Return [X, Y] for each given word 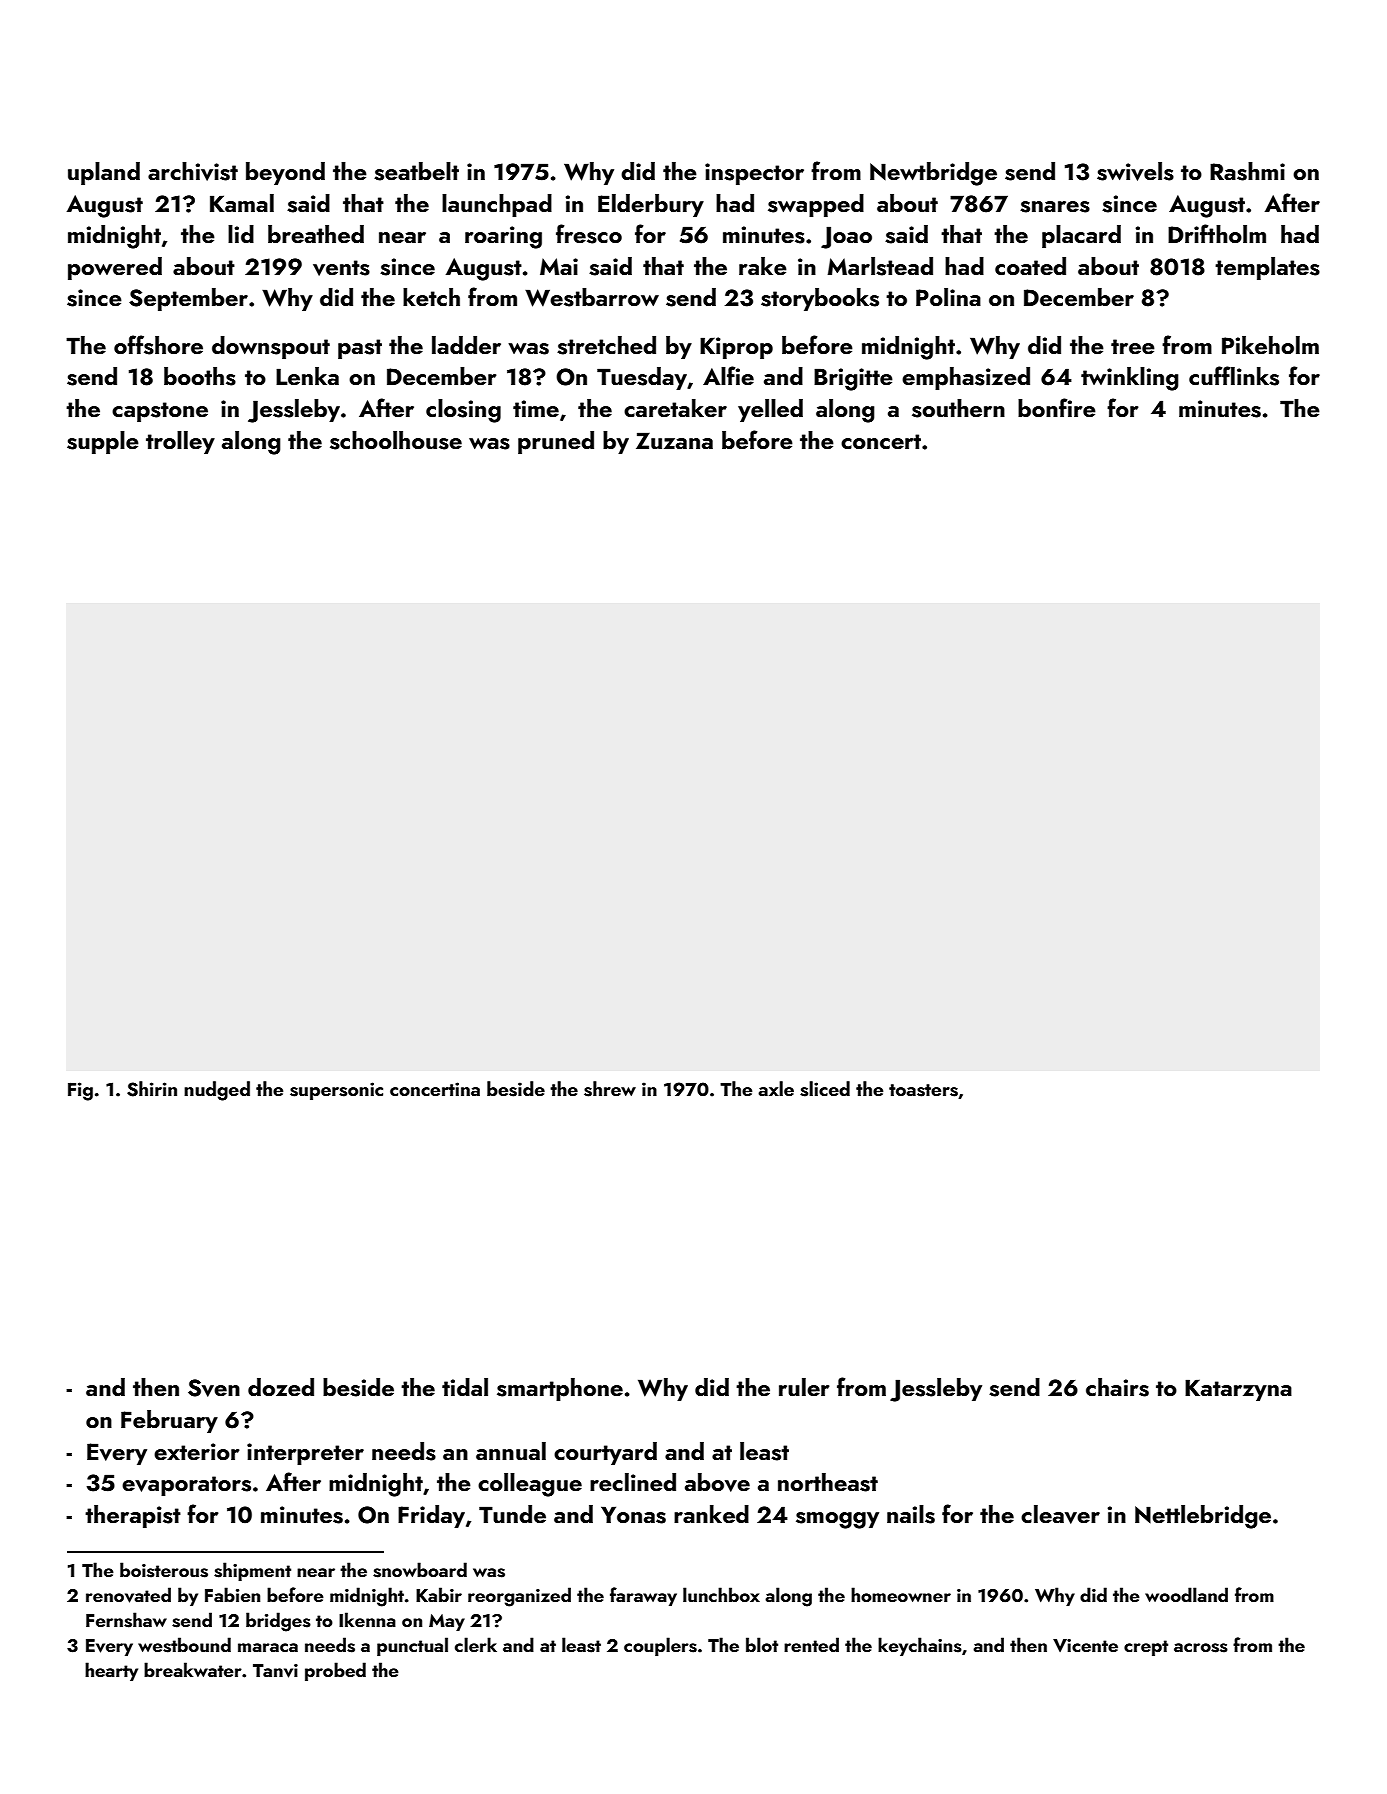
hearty [111, 1671]
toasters [923, 1090]
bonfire [1057, 407]
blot [762, 1644]
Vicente [1085, 1645]
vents [341, 268]
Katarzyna [1238, 1390]
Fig [80, 1091]
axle [776, 1088]
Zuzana [674, 440]
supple [103, 442]
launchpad [497, 205]
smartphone [560, 1389]
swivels [1135, 171]
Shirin [152, 1089]
